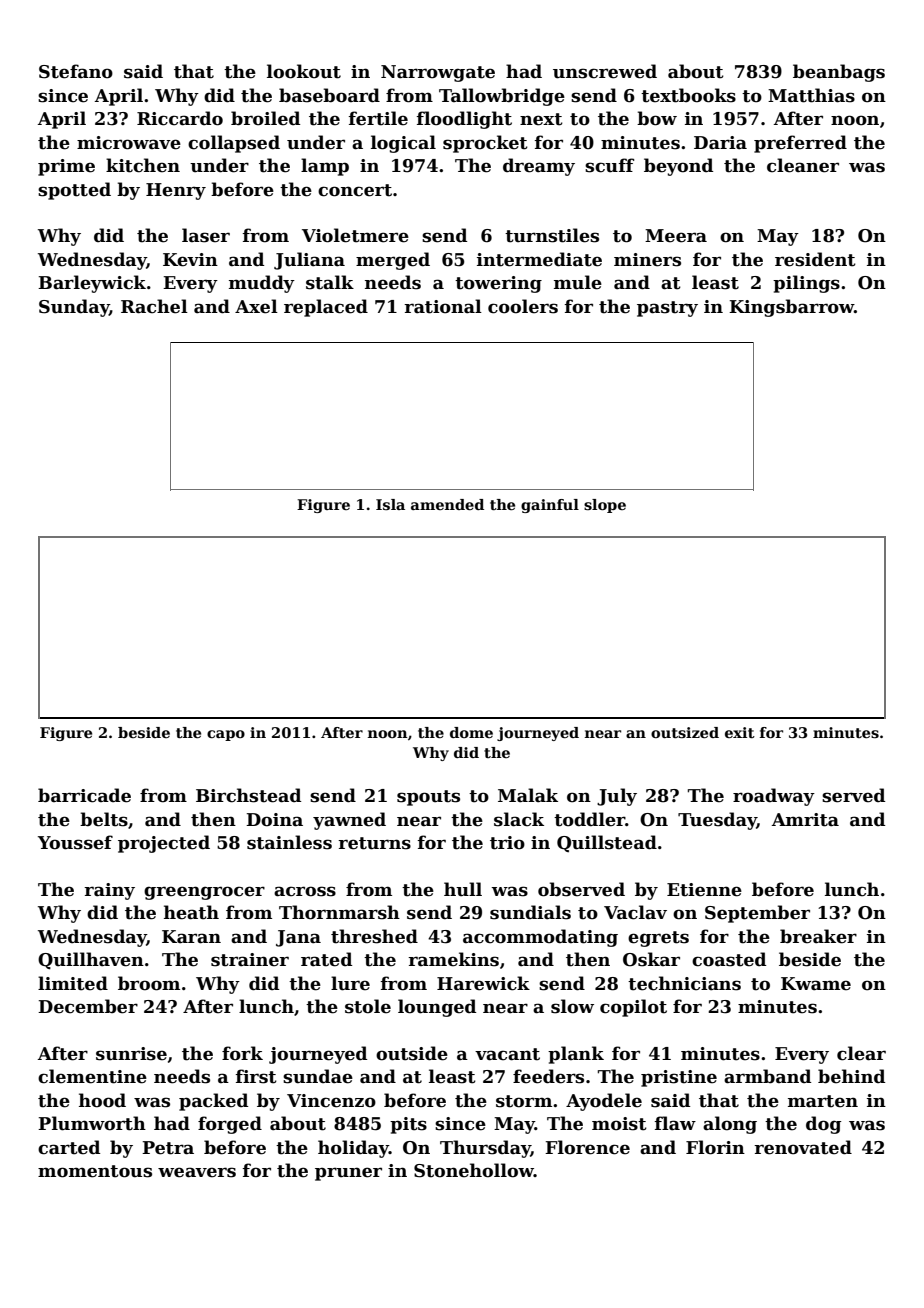 The height and width of the document is (1308, 924). I want to click on Isla, so click(390, 504).
